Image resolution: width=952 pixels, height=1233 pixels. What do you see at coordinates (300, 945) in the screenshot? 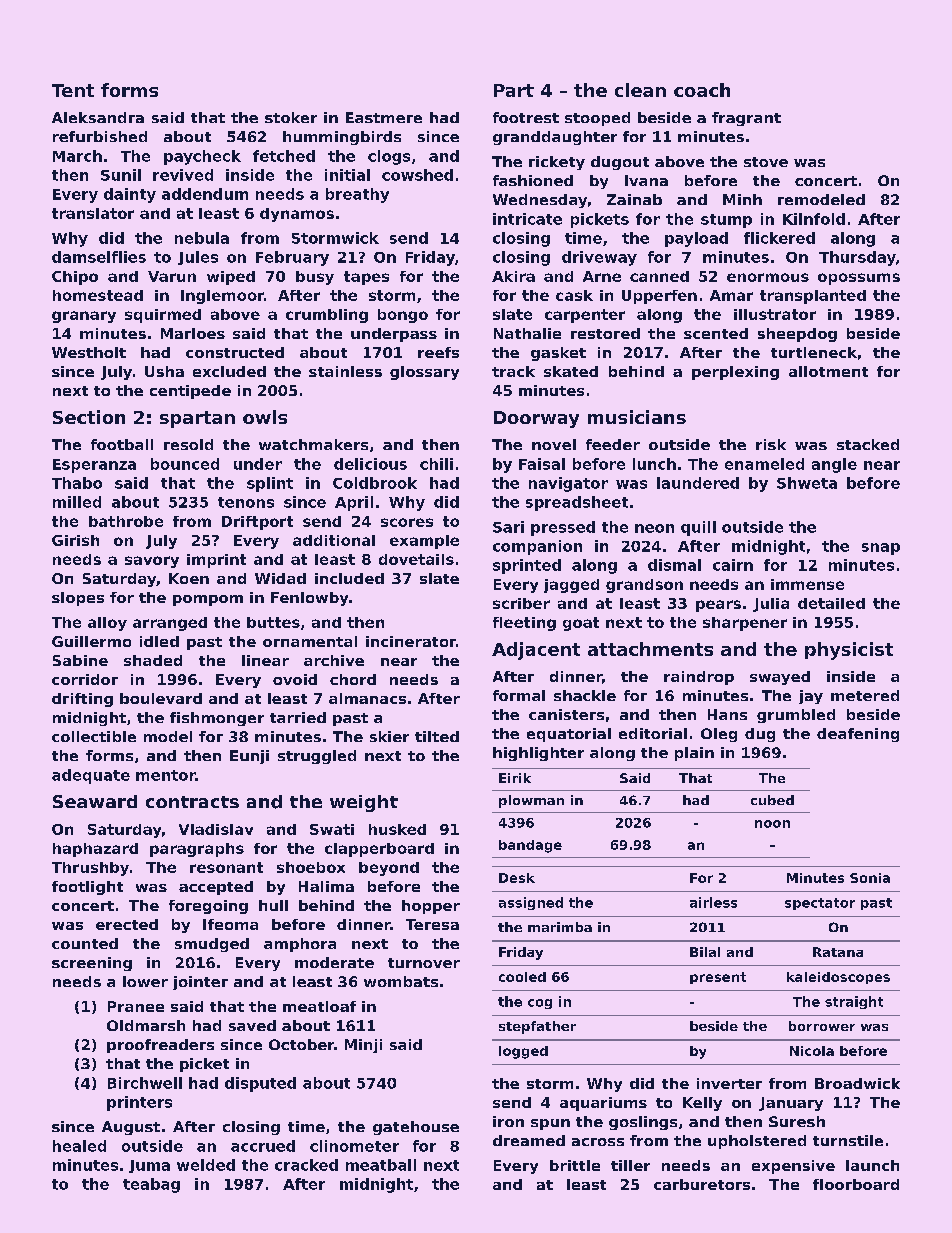
I see `amphora` at bounding box center [300, 945].
